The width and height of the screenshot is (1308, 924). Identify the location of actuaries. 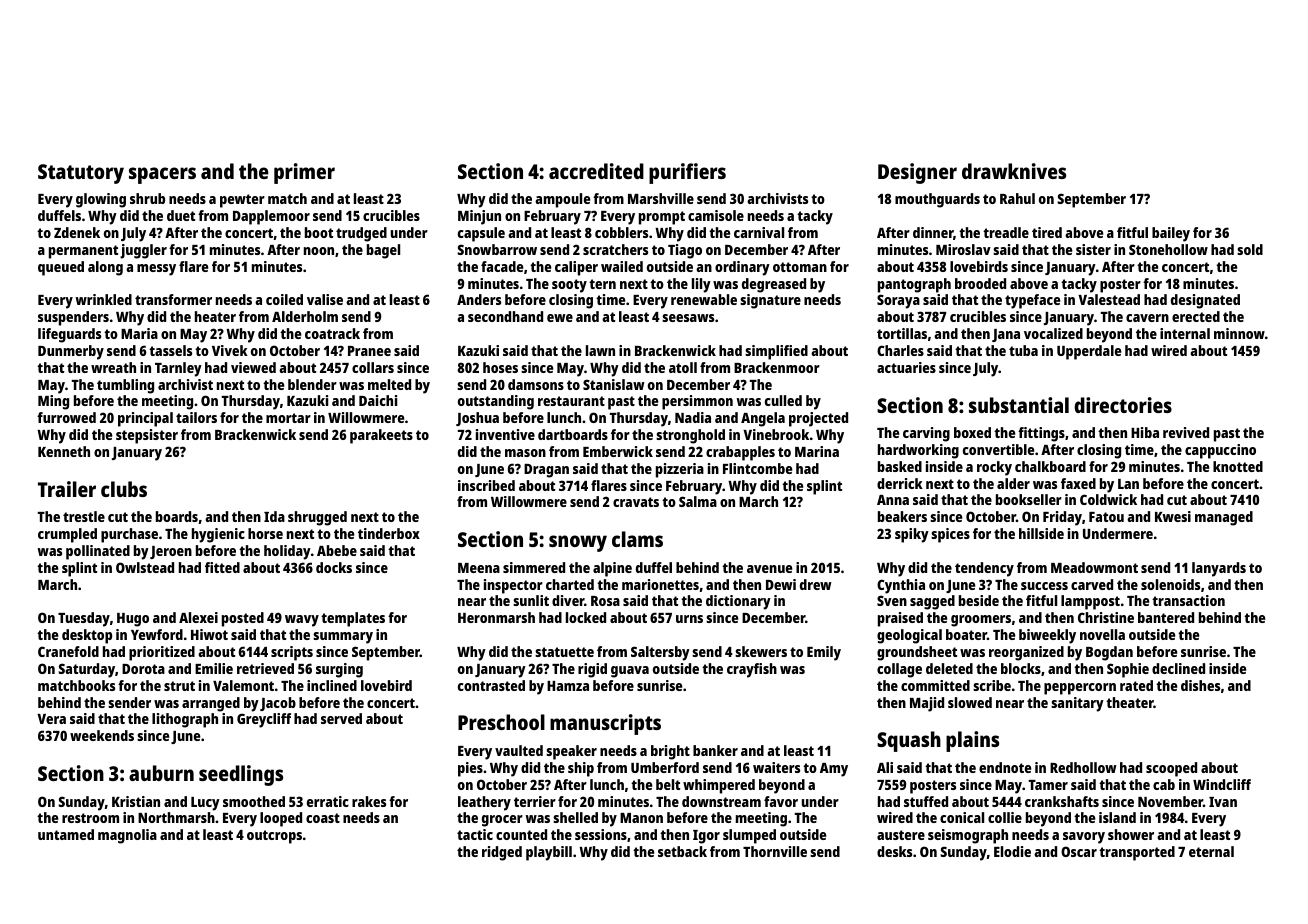
(906, 367).
